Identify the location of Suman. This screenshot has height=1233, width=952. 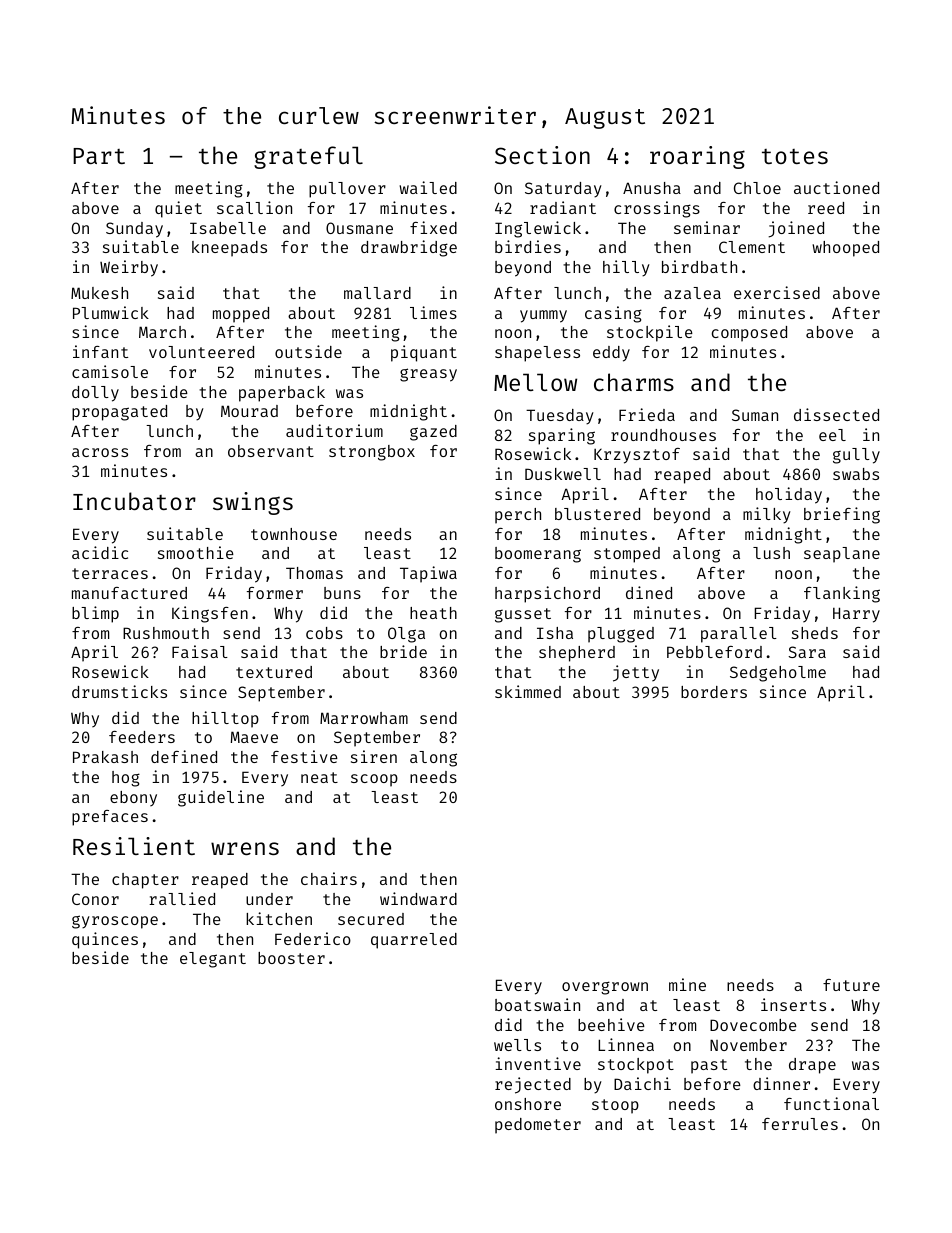
(755, 415).
